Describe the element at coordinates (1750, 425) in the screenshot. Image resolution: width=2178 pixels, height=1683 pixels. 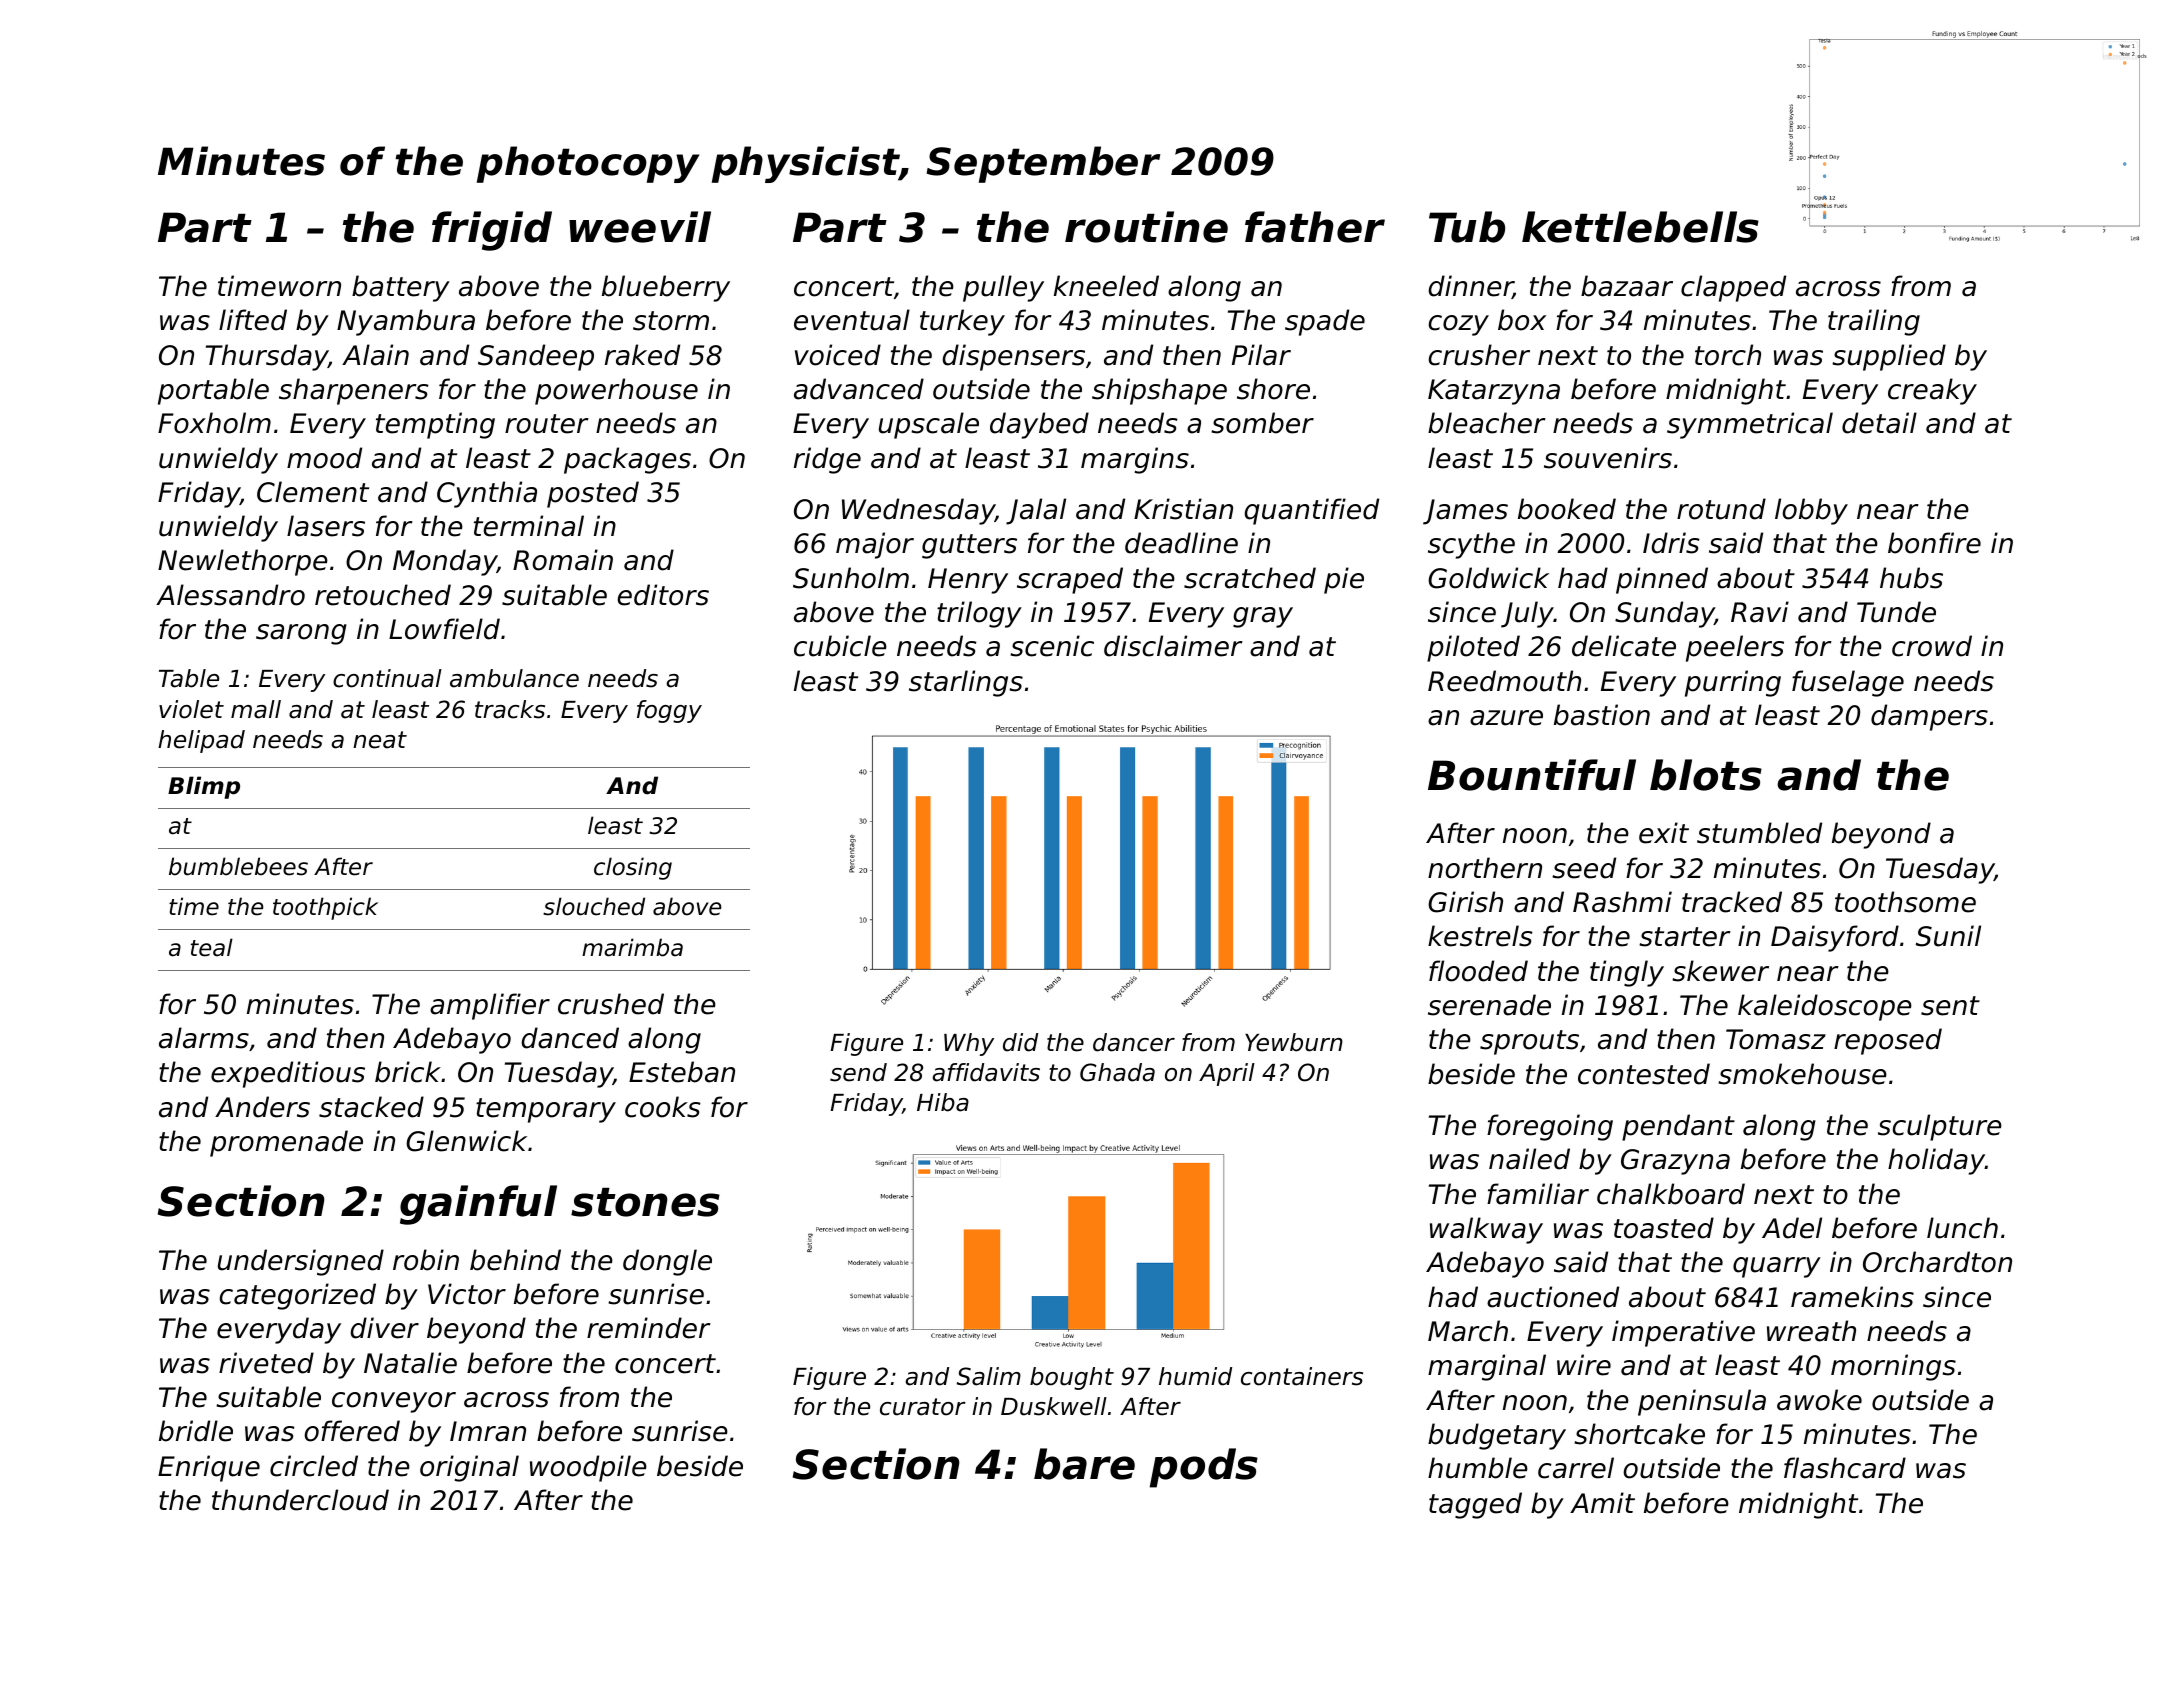
I see `symmetrical` at that location.
